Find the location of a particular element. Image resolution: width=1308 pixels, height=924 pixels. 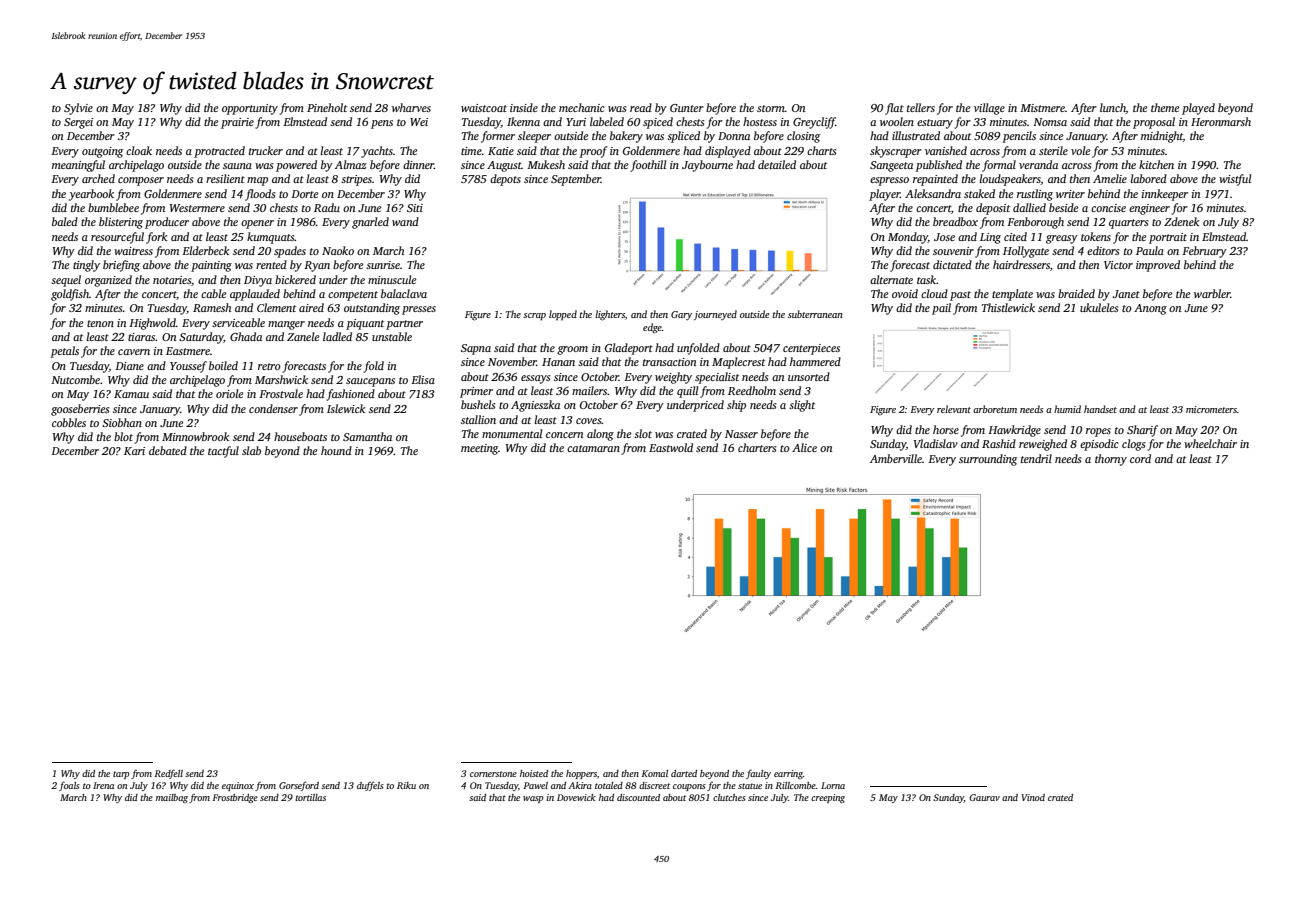

Agnieszka is located at coordinates (535, 406).
